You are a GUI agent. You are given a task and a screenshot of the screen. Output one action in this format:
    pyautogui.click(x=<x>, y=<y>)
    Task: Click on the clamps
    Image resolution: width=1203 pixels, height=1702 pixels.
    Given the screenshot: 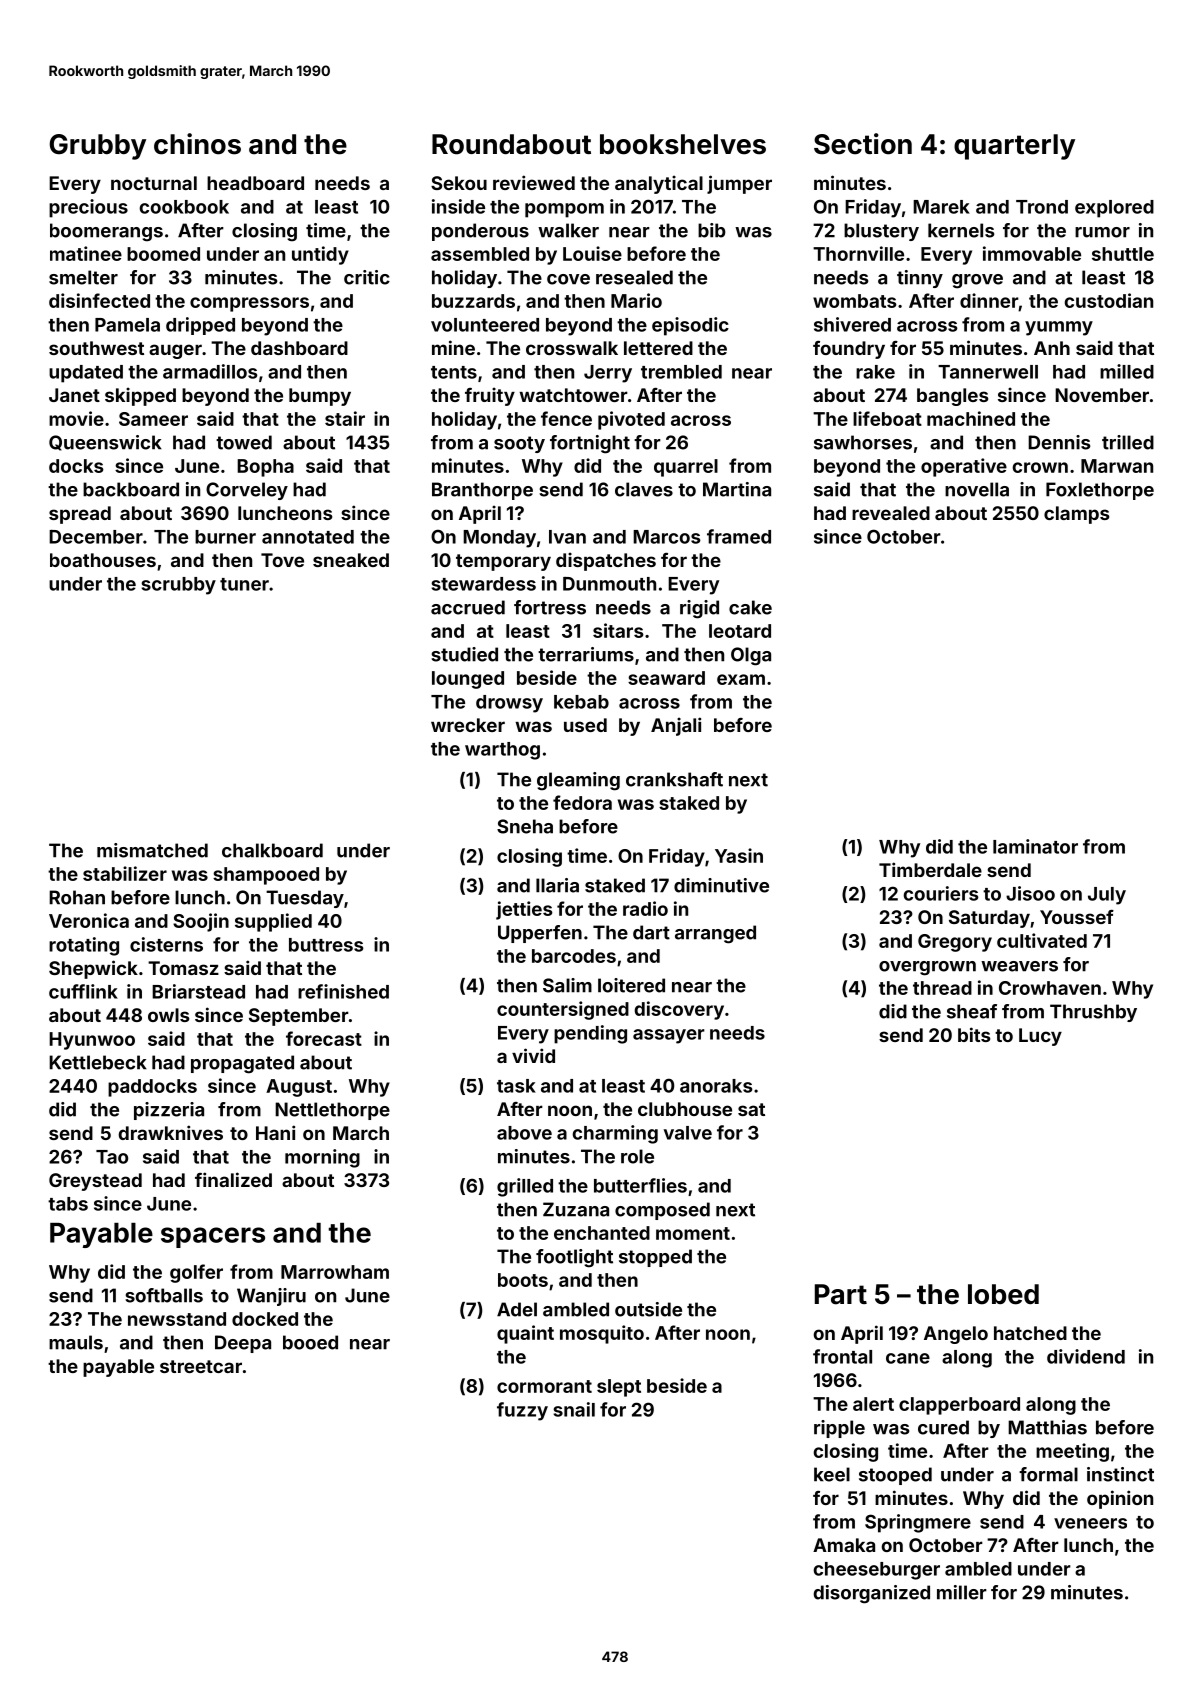 What is the action you would take?
    pyautogui.click(x=1076, y=515)
